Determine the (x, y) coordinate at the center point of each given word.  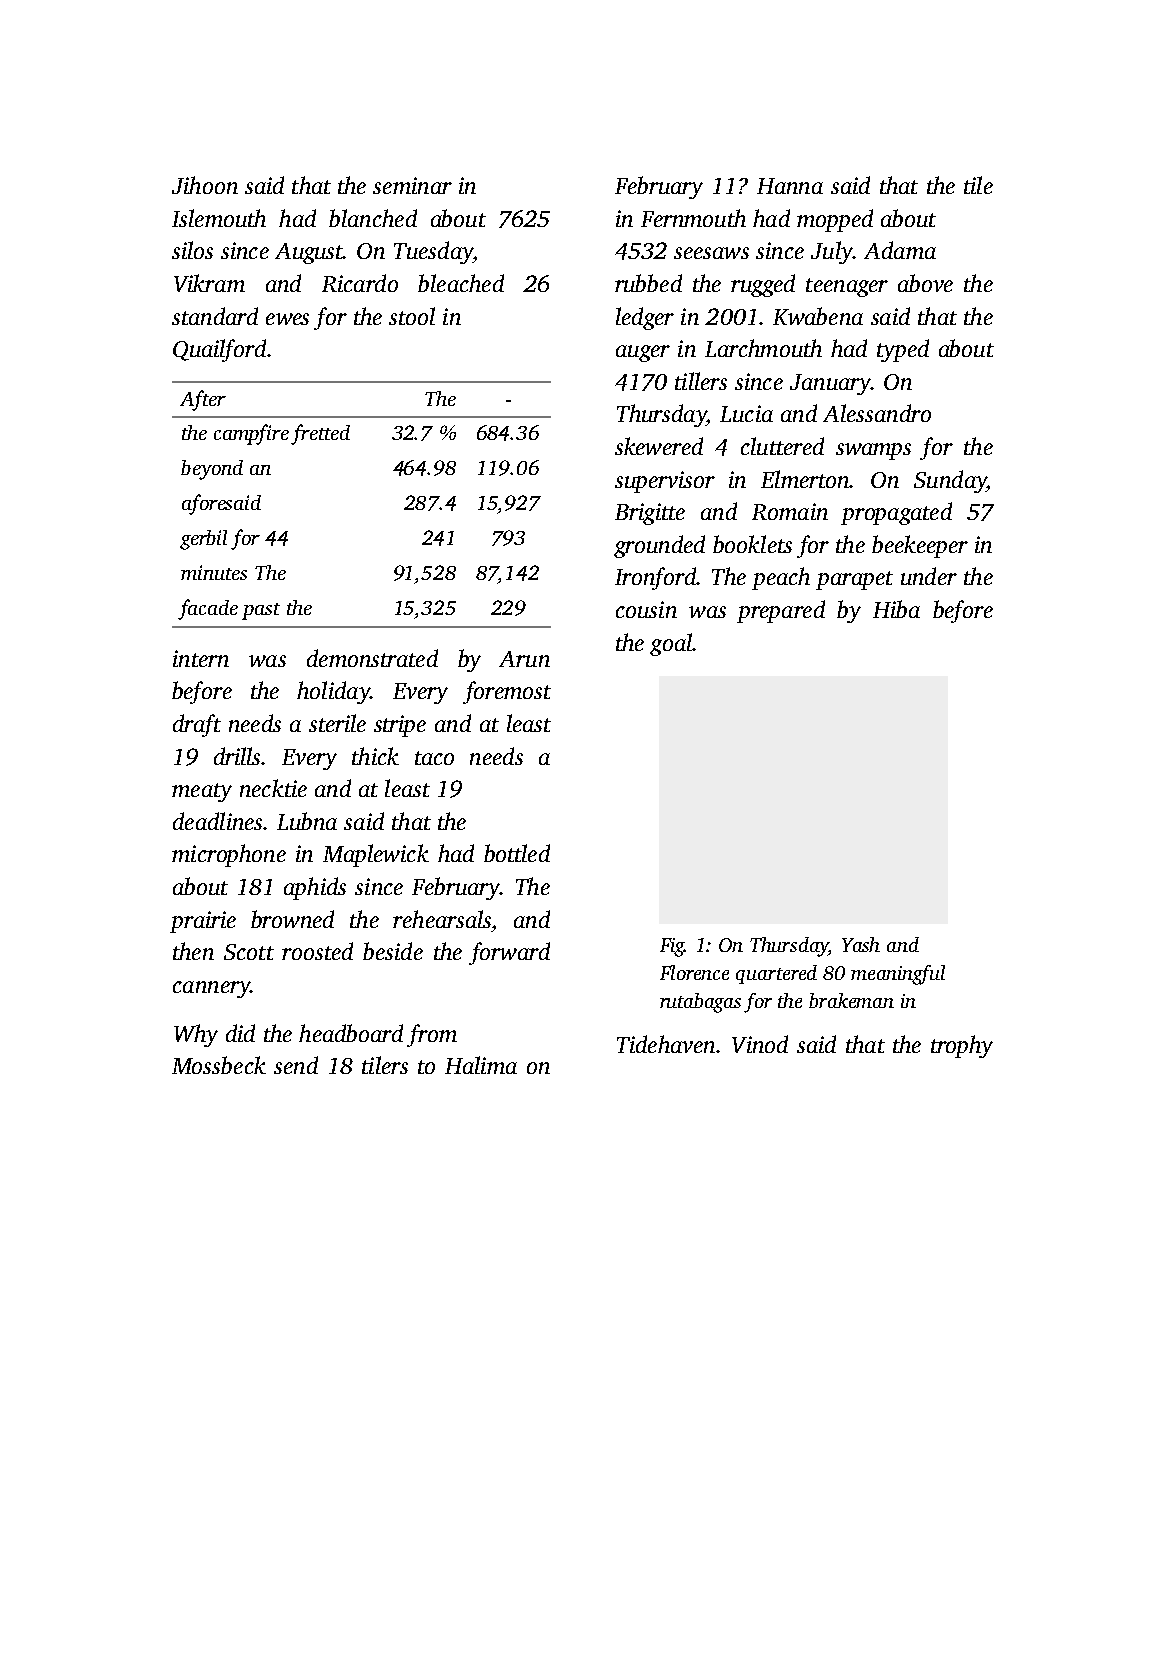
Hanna (790, 186)
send (296, 1065)
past (261, 611)
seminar (412, 185)
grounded (659, 546)
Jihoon (205, 185)
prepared (781, 611)
